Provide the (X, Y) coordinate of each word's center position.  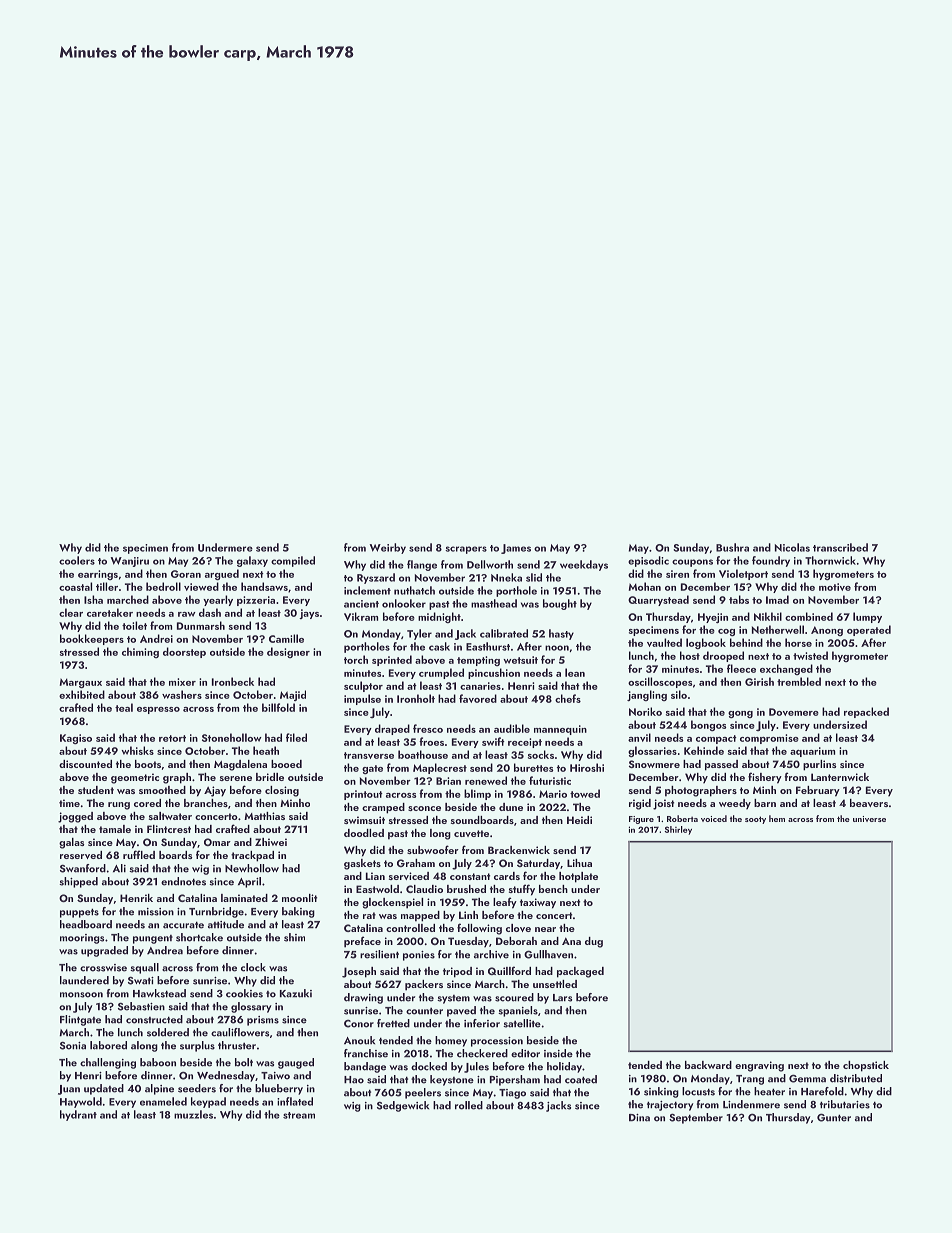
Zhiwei (271, 842)
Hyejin (713, 618)
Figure (641, 820)
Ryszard (376, 578)
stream (299, 1115)
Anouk (359, 1040)
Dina (639, 1118)
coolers (77, 560)
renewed (486, 780)
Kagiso (76, 739)
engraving (759, 1066)
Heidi (579, 820)
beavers (869, 803)
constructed (154, 1019)
